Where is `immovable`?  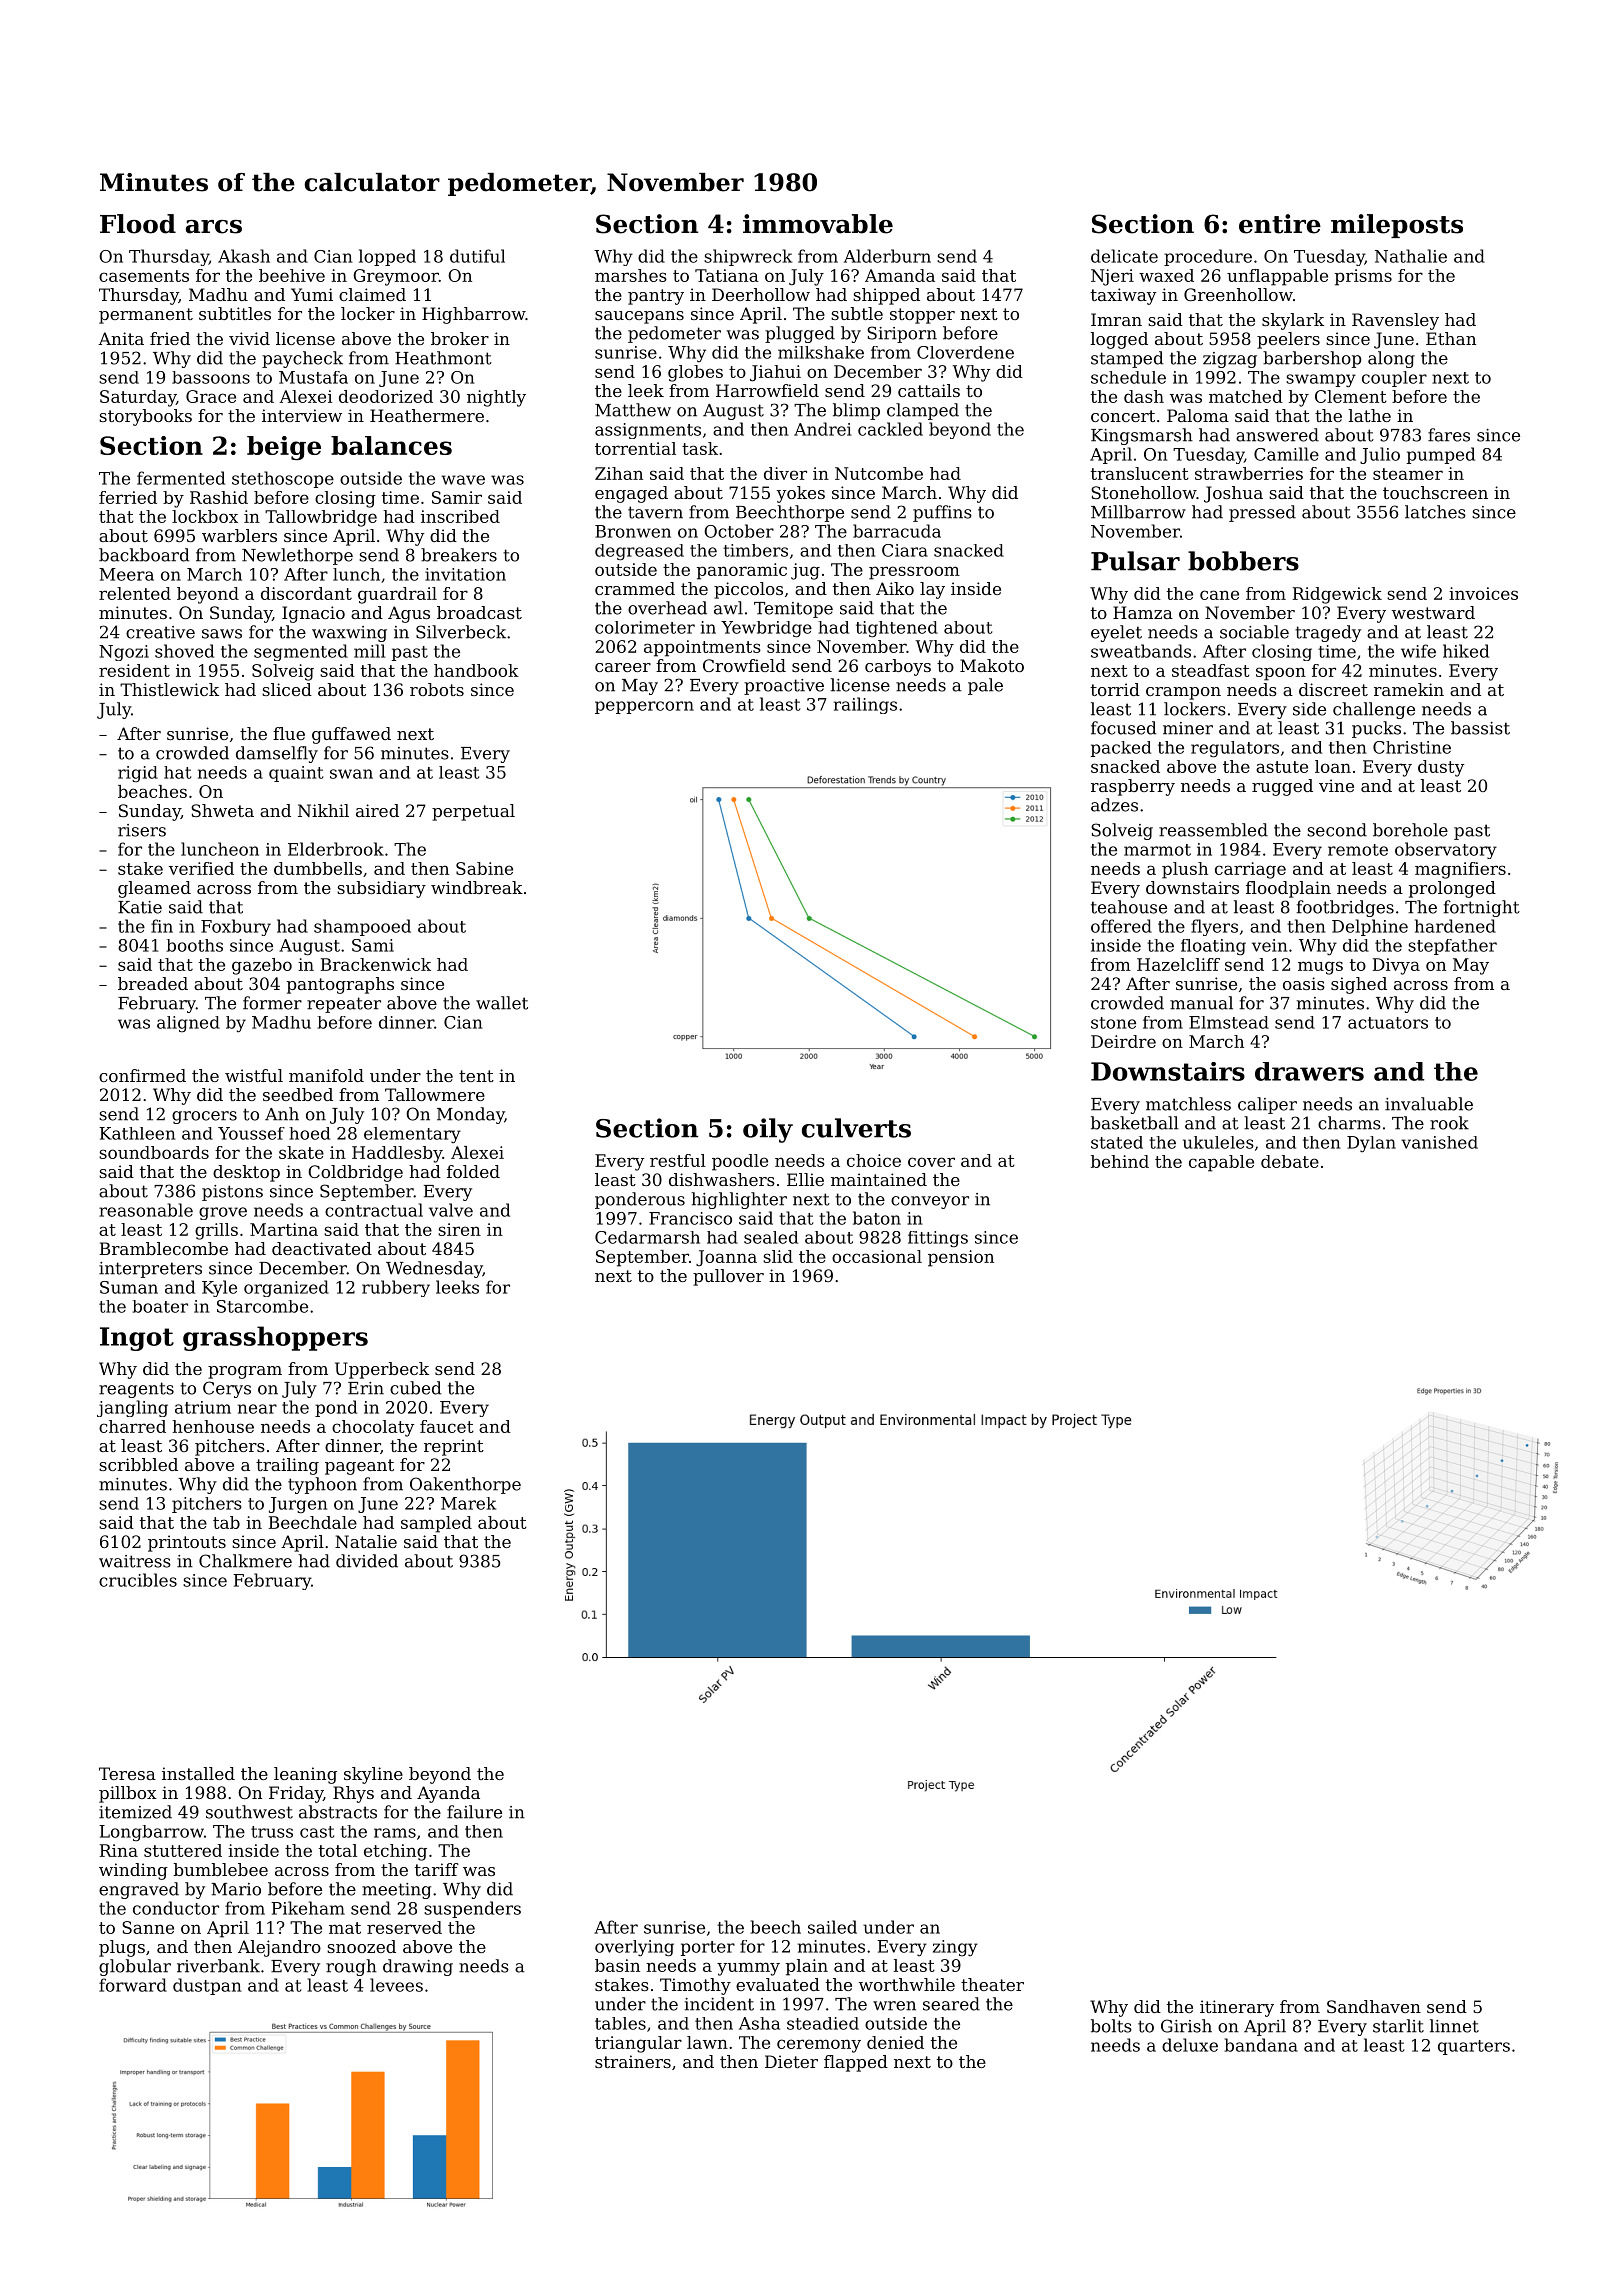 immovable is located at coordinates (818, 224).
